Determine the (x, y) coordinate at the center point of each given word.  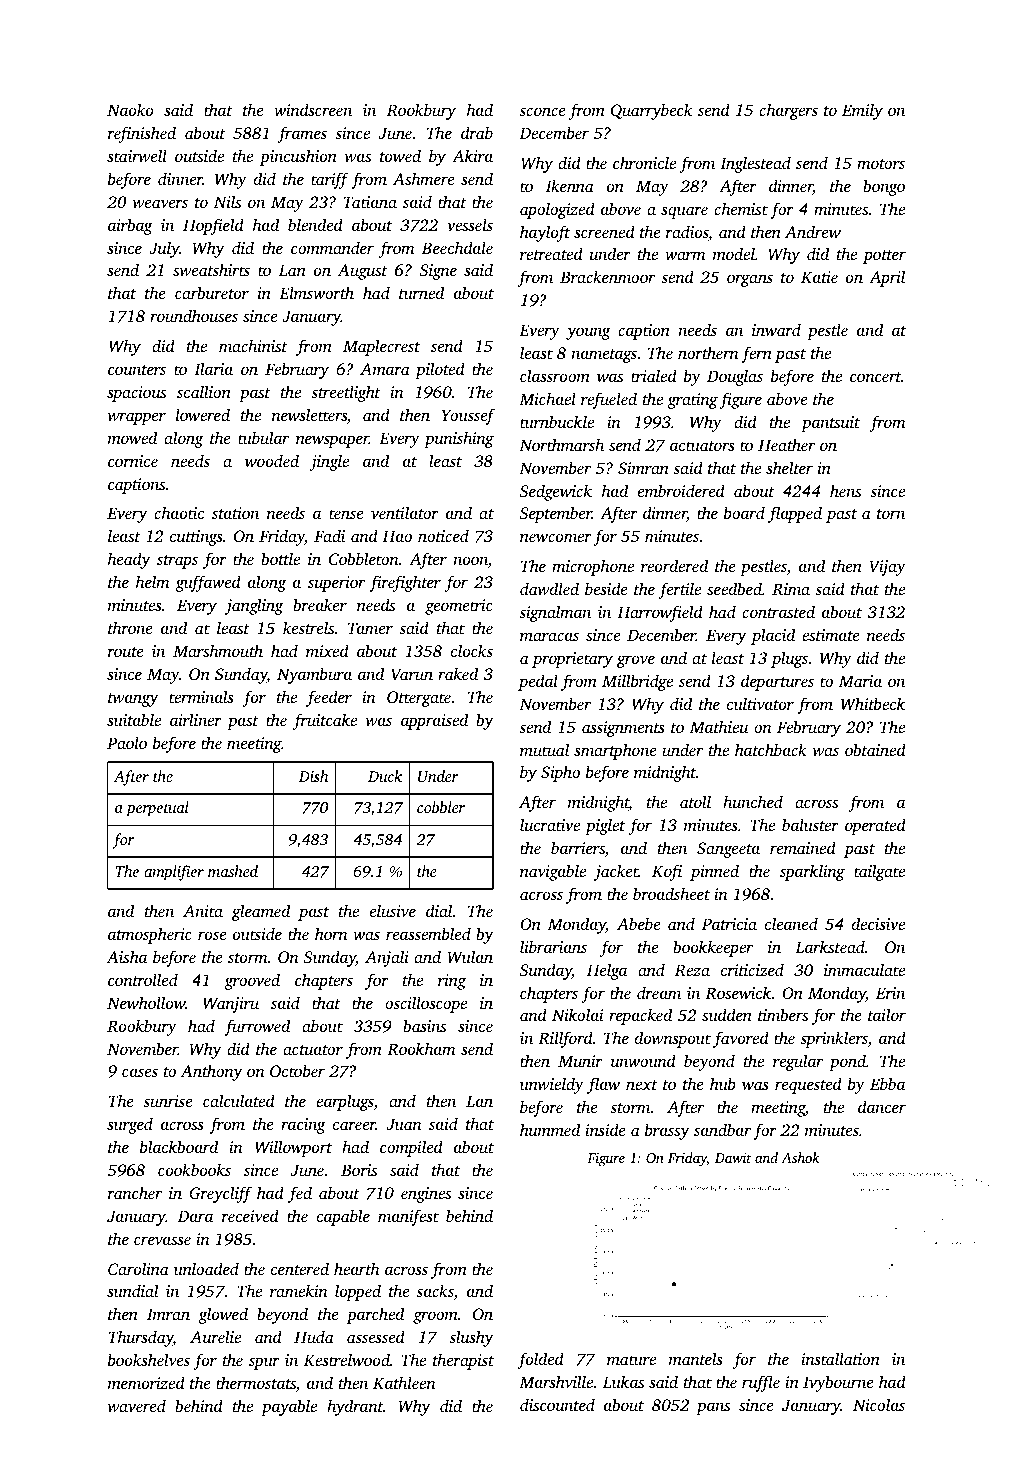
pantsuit (830, 424)
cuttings (196, 538)
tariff (330, 180)
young (588, 333)
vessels (470, 224)
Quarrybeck (652, 111)
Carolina (138, 1268)
